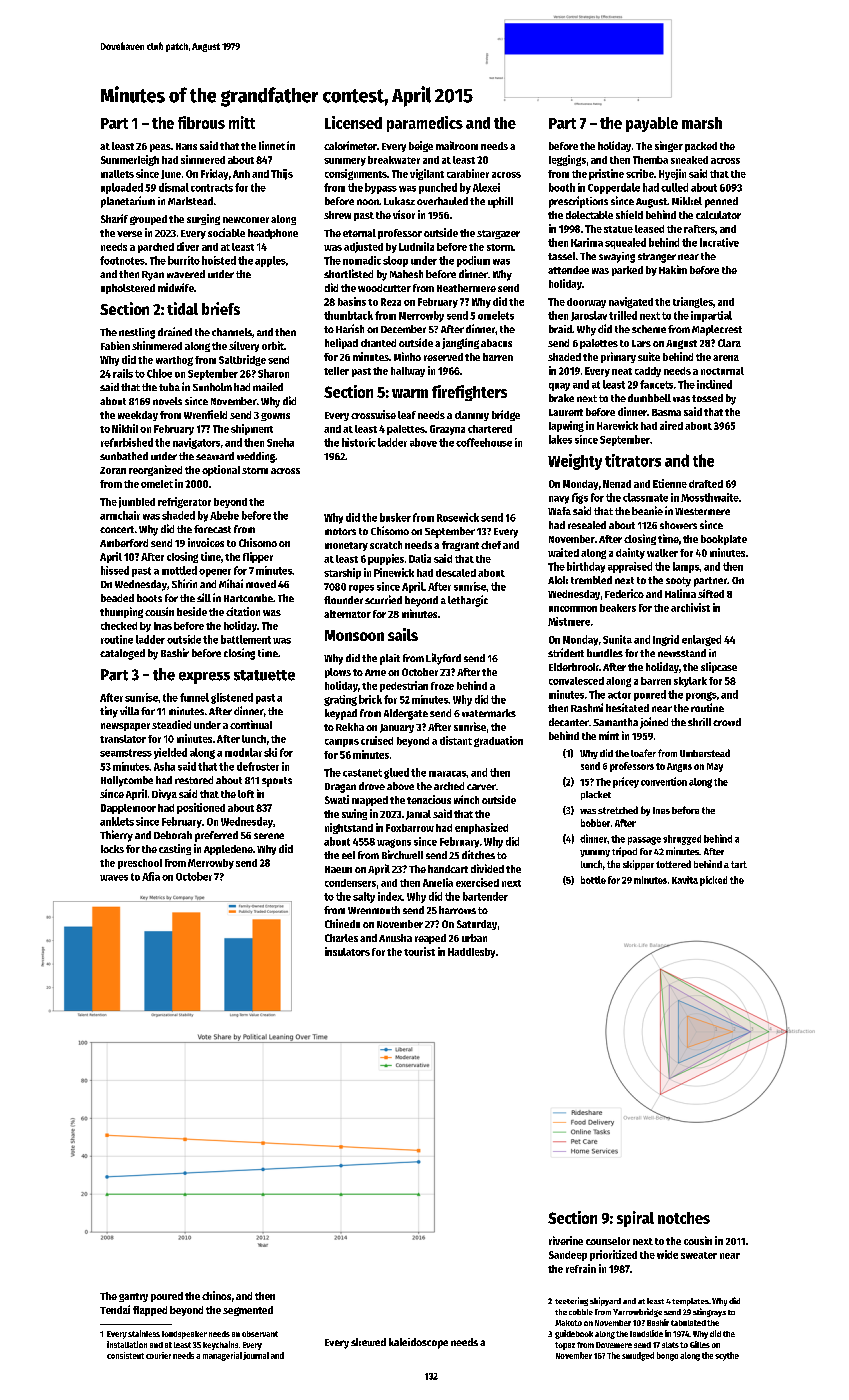  What do you see at coordinates (713, 881) in the screenshot?
I see `picked` at bounding box center [713, 881].
